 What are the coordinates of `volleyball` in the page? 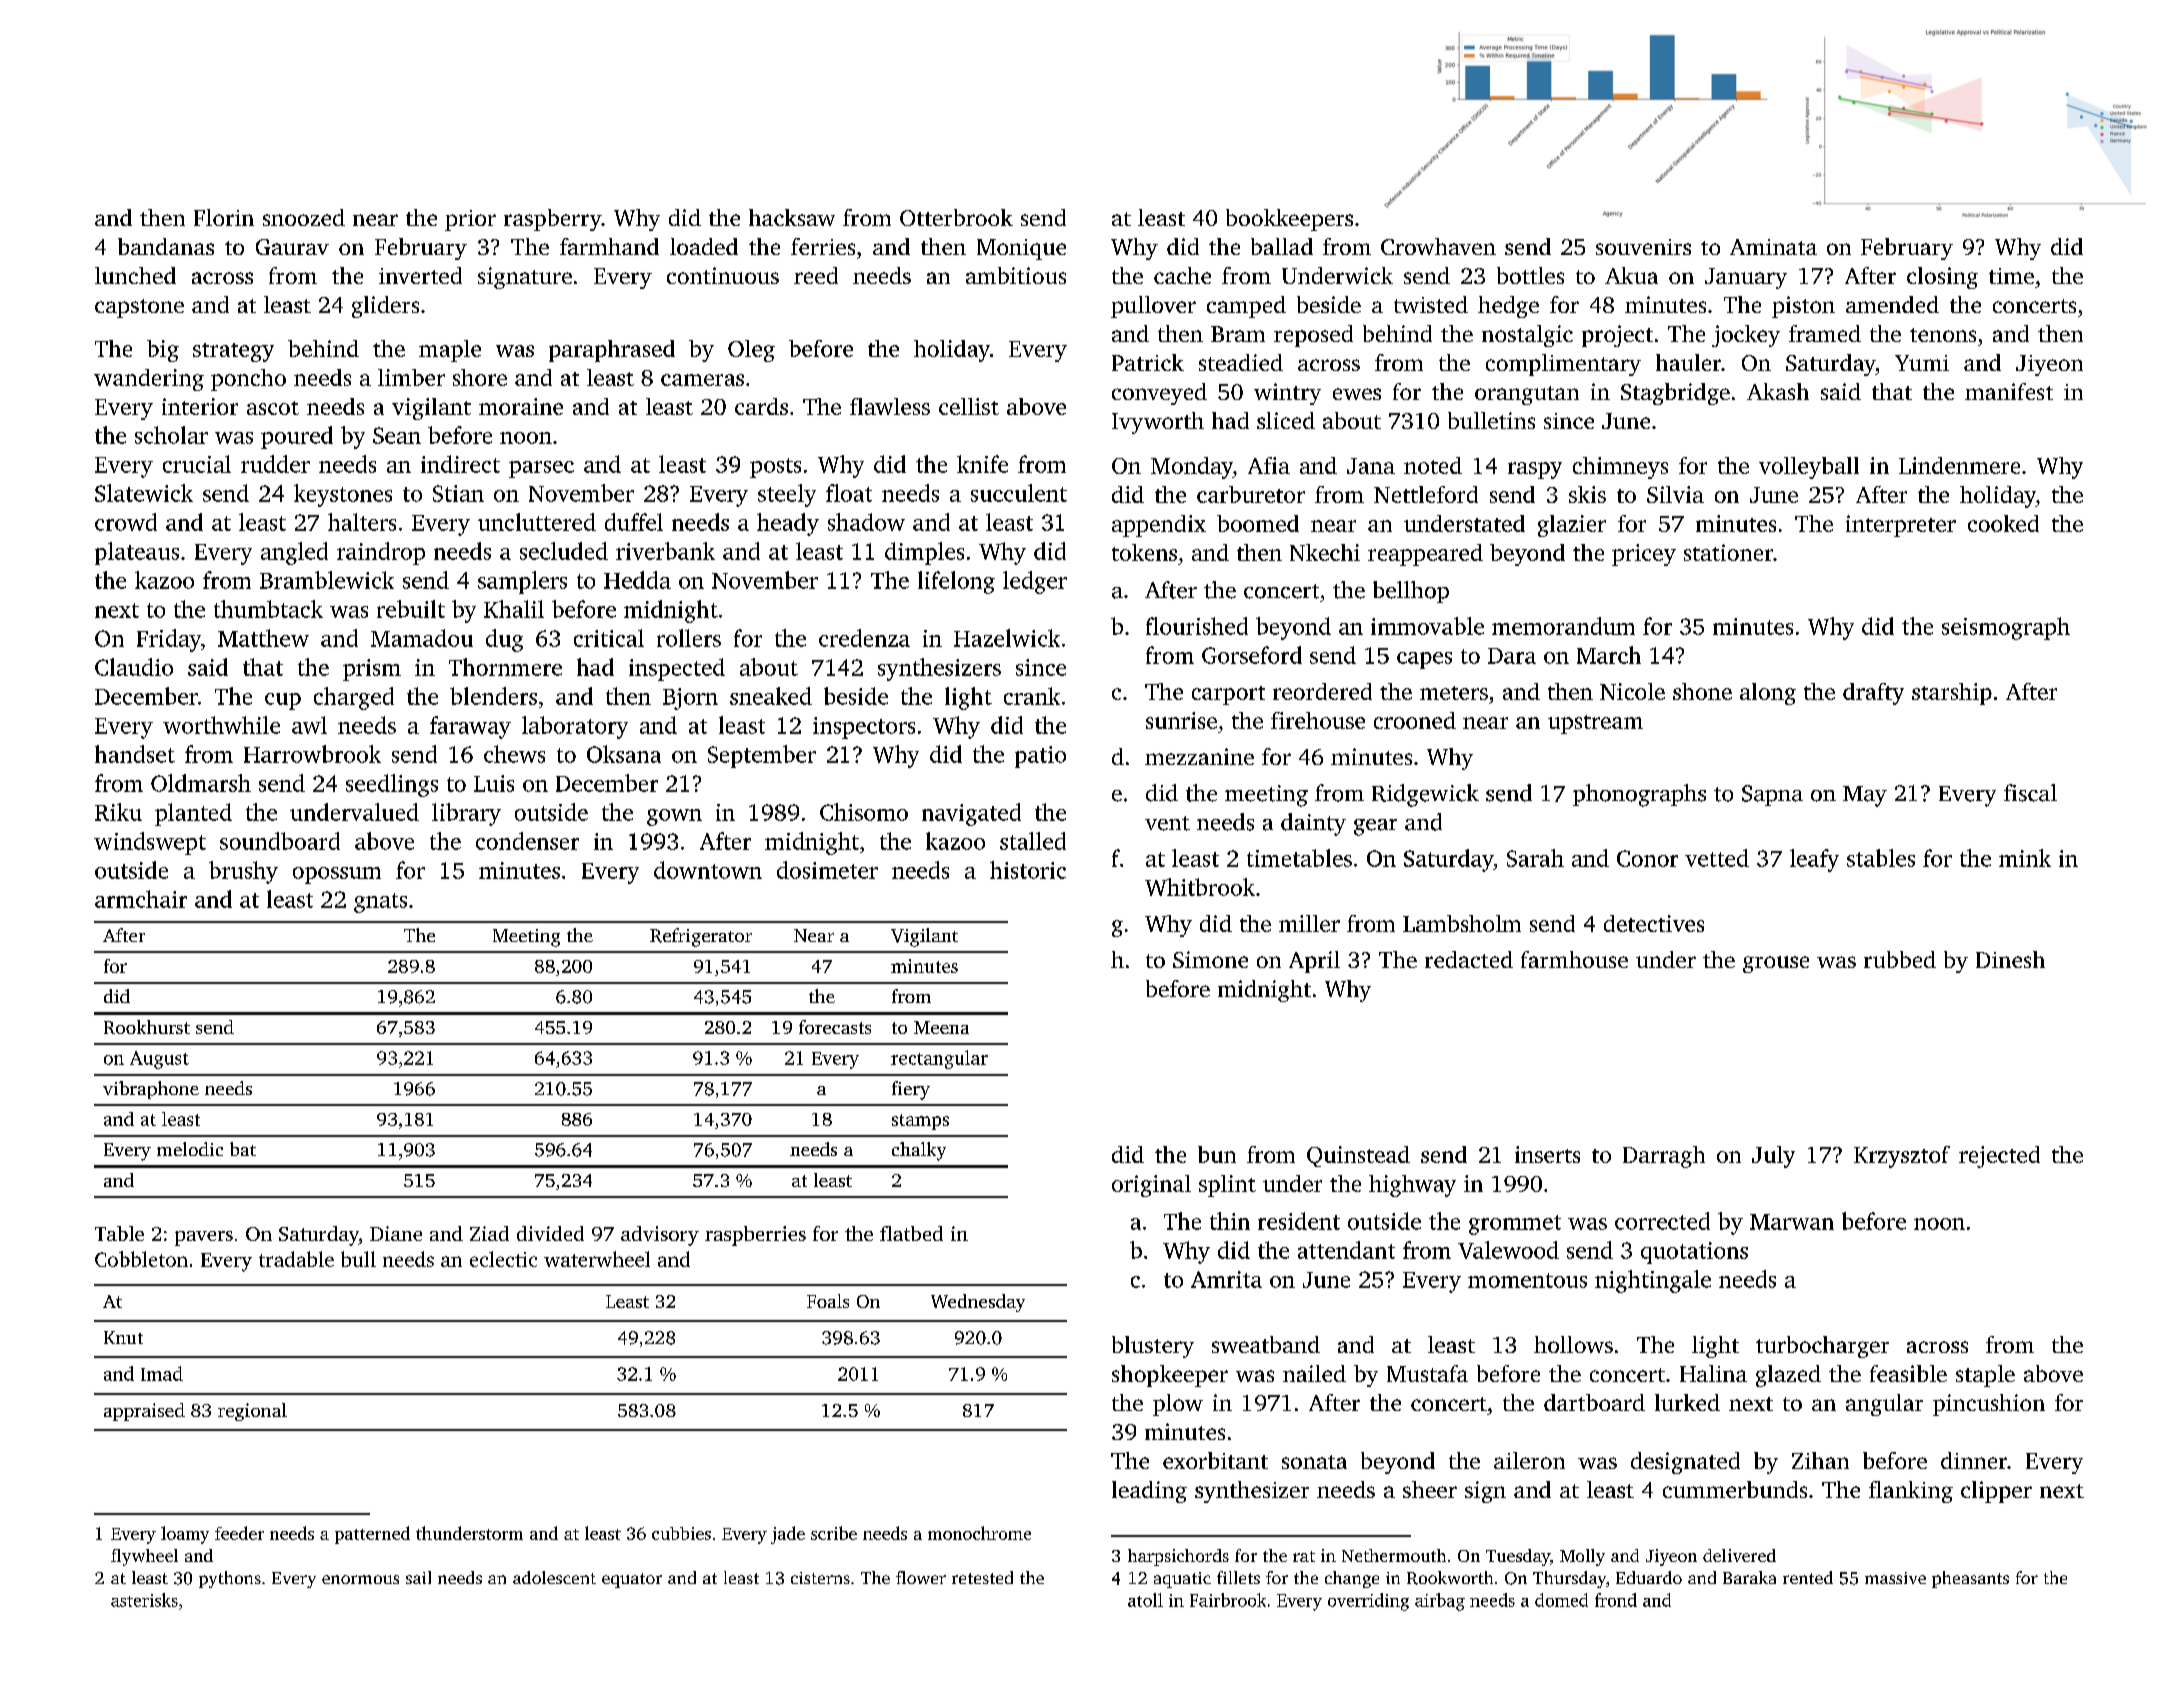 It's located at (1809, 468).
